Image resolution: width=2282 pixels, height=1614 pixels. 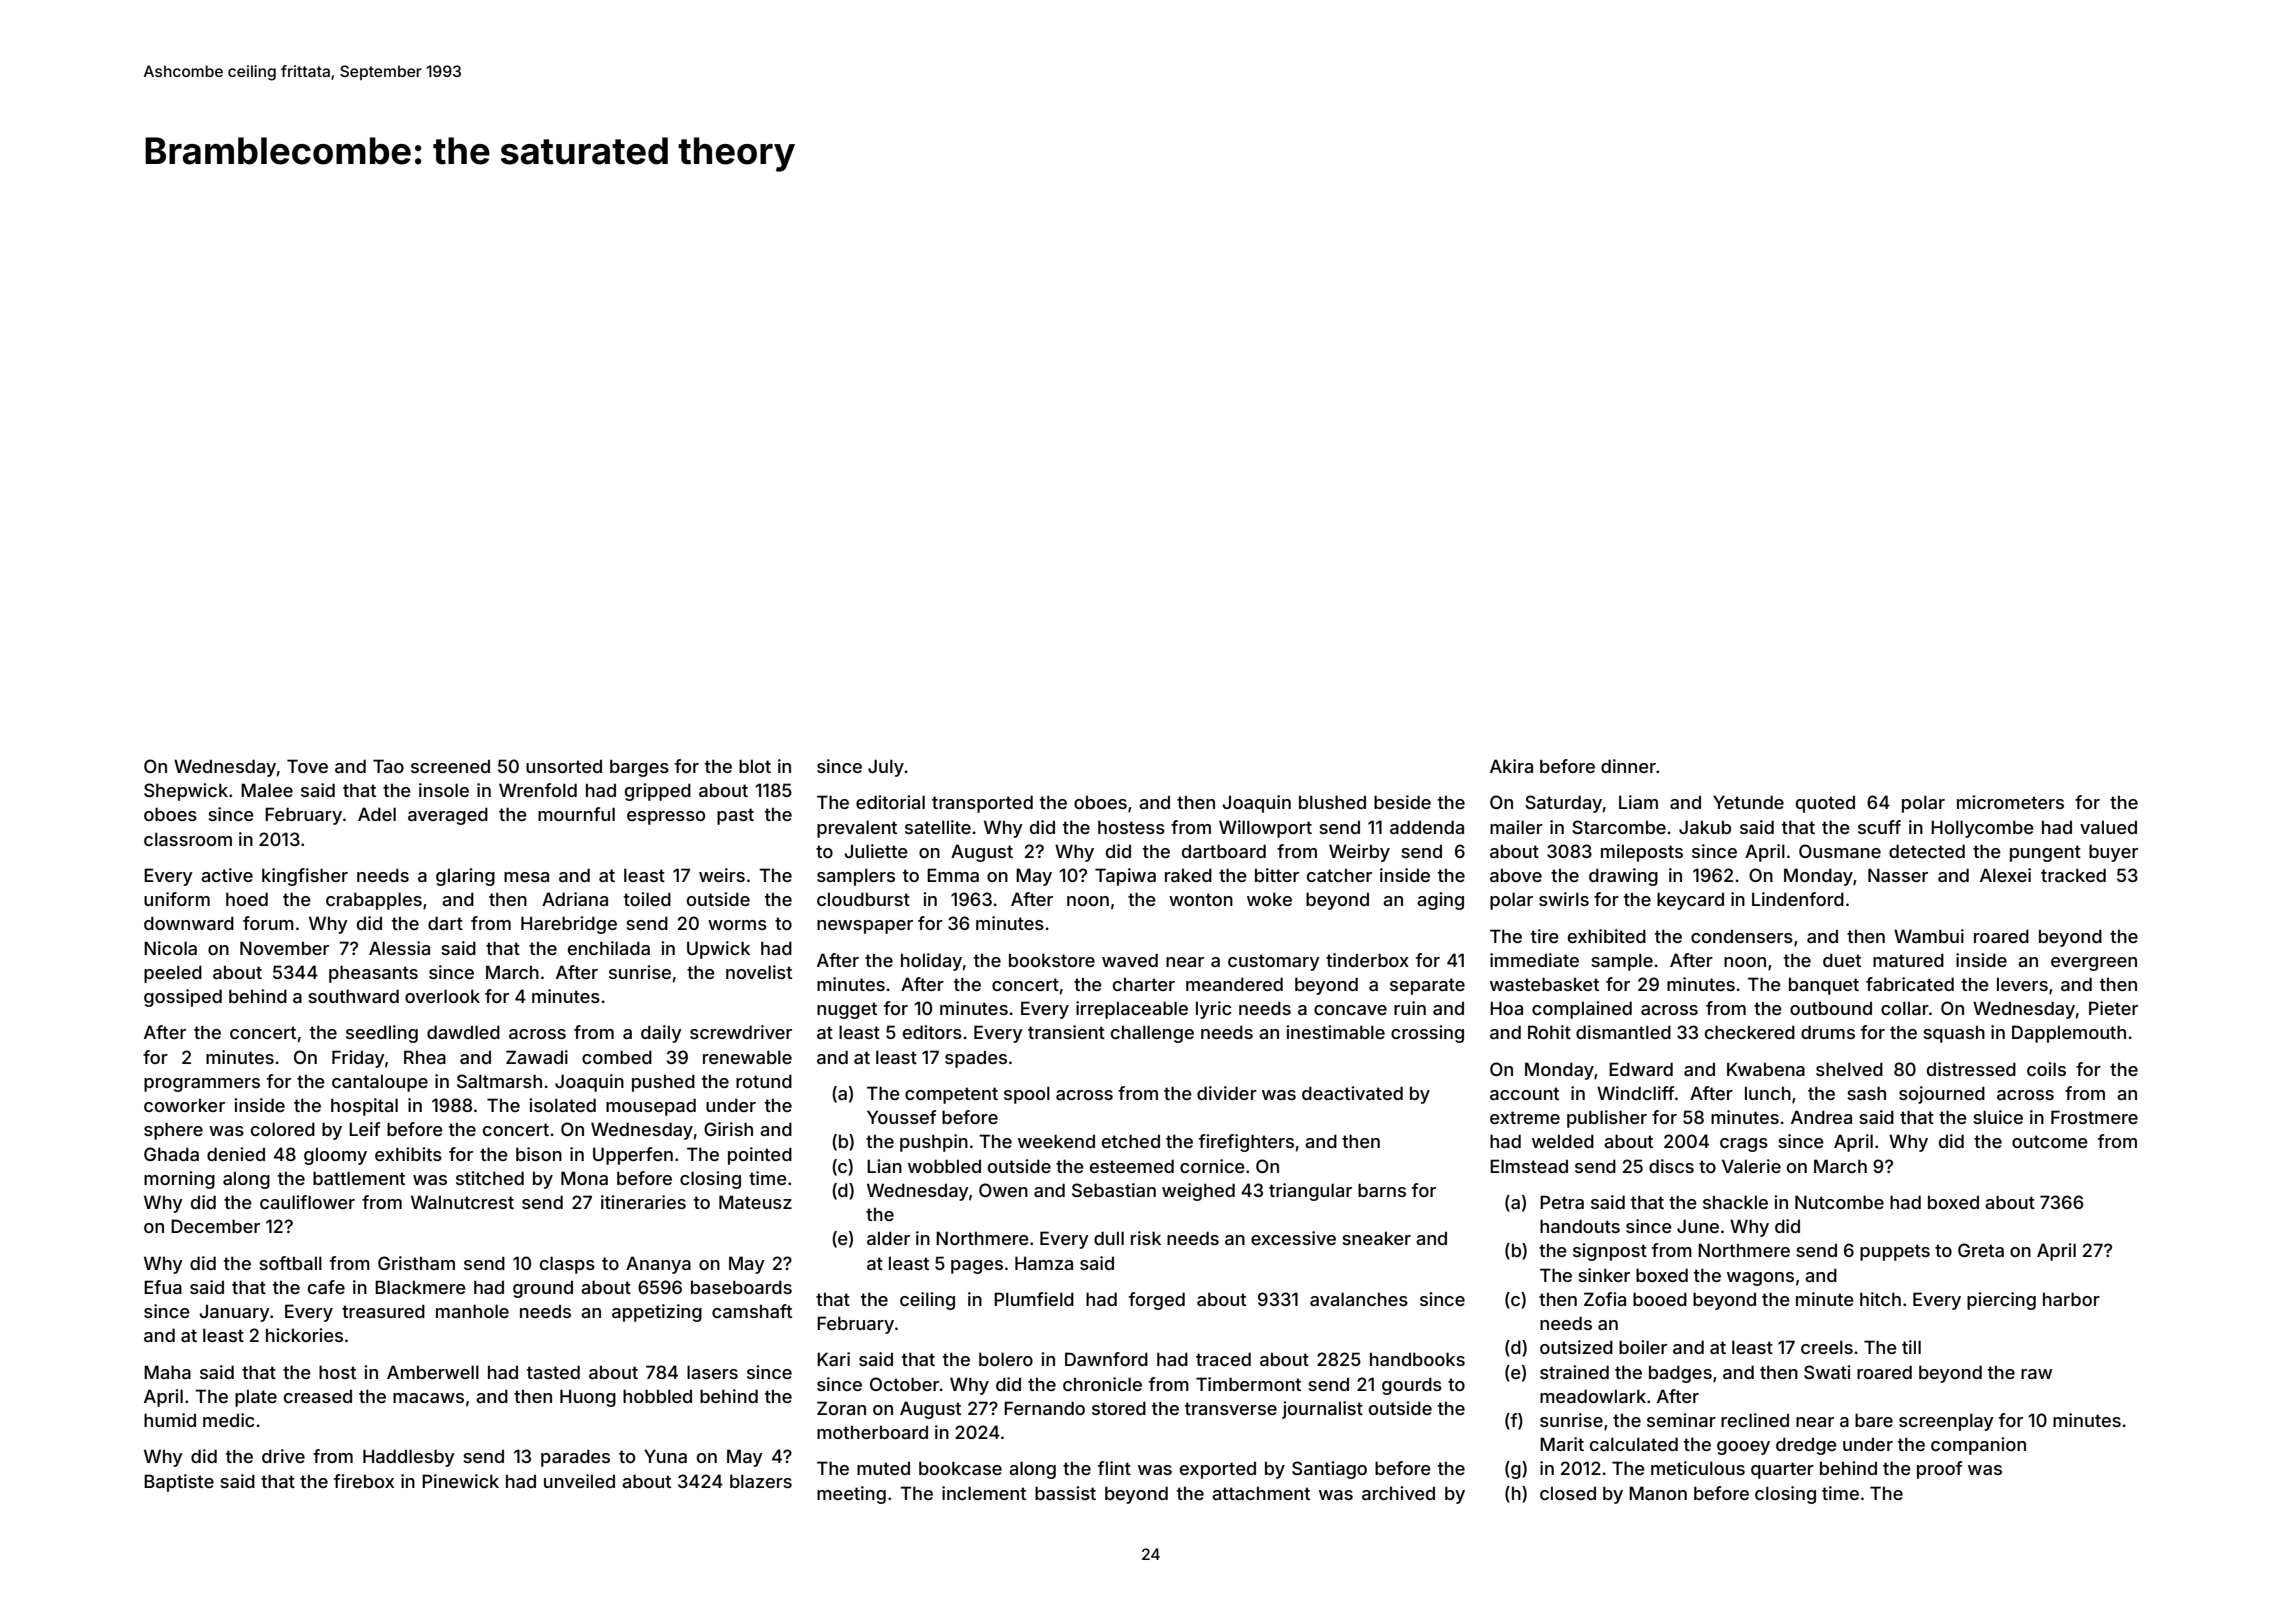 I want to click on Alessia, so click(x=399, y=948).
